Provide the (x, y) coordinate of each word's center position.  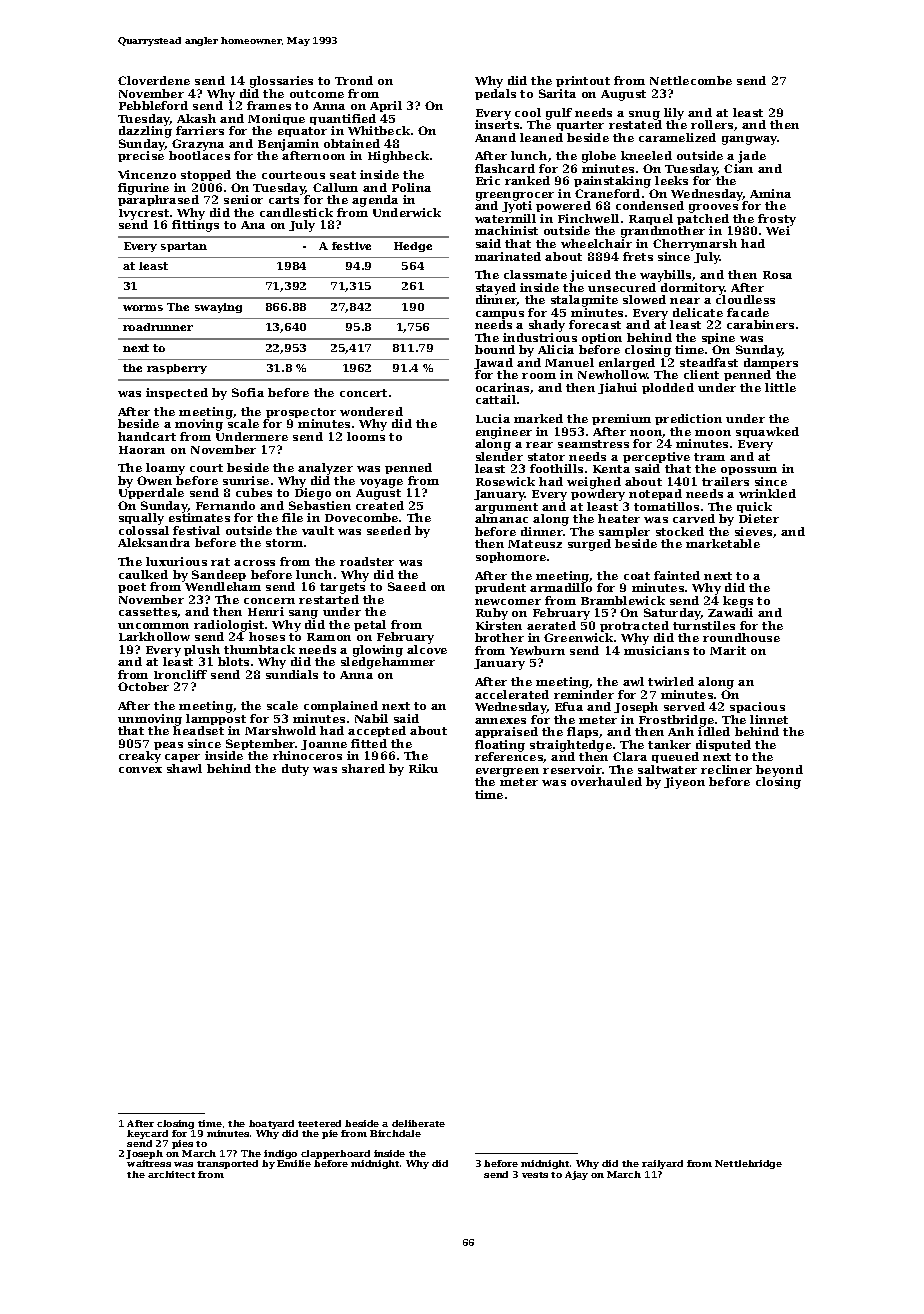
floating (500, 746)
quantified (343, 119)
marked (538, 418)
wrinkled (767, 493)
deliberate (418, 1123)
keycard (147, 1134)
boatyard (271, 1124)
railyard (662, 1164)
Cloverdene (154, 80)
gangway (749, 140)
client (701, 374)
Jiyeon (684, 783)
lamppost (216, 719)
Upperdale (151, 493)
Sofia (248, 392)
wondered (371, 411)
